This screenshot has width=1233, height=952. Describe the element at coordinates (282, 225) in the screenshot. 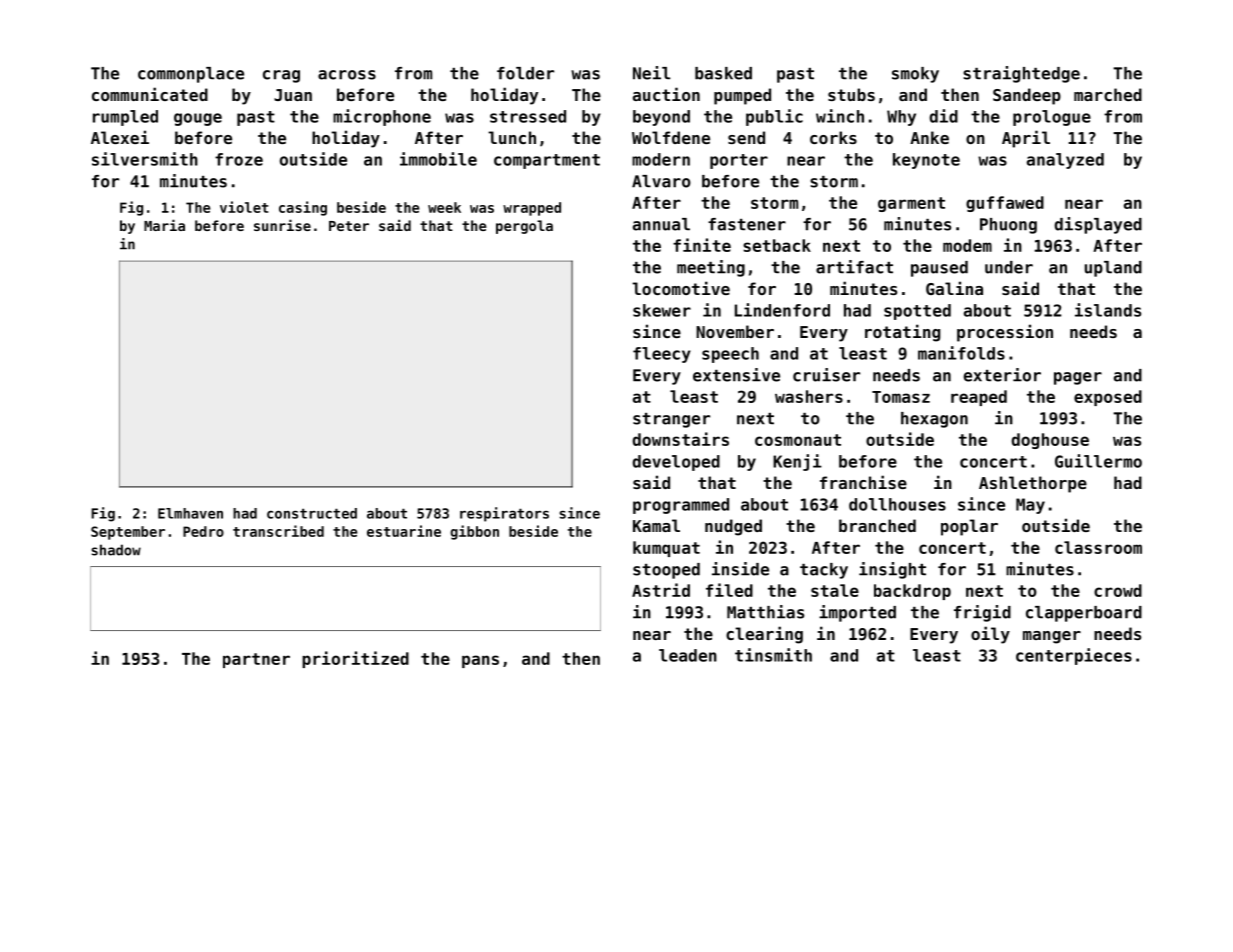

I see `sunrise` at that location.
